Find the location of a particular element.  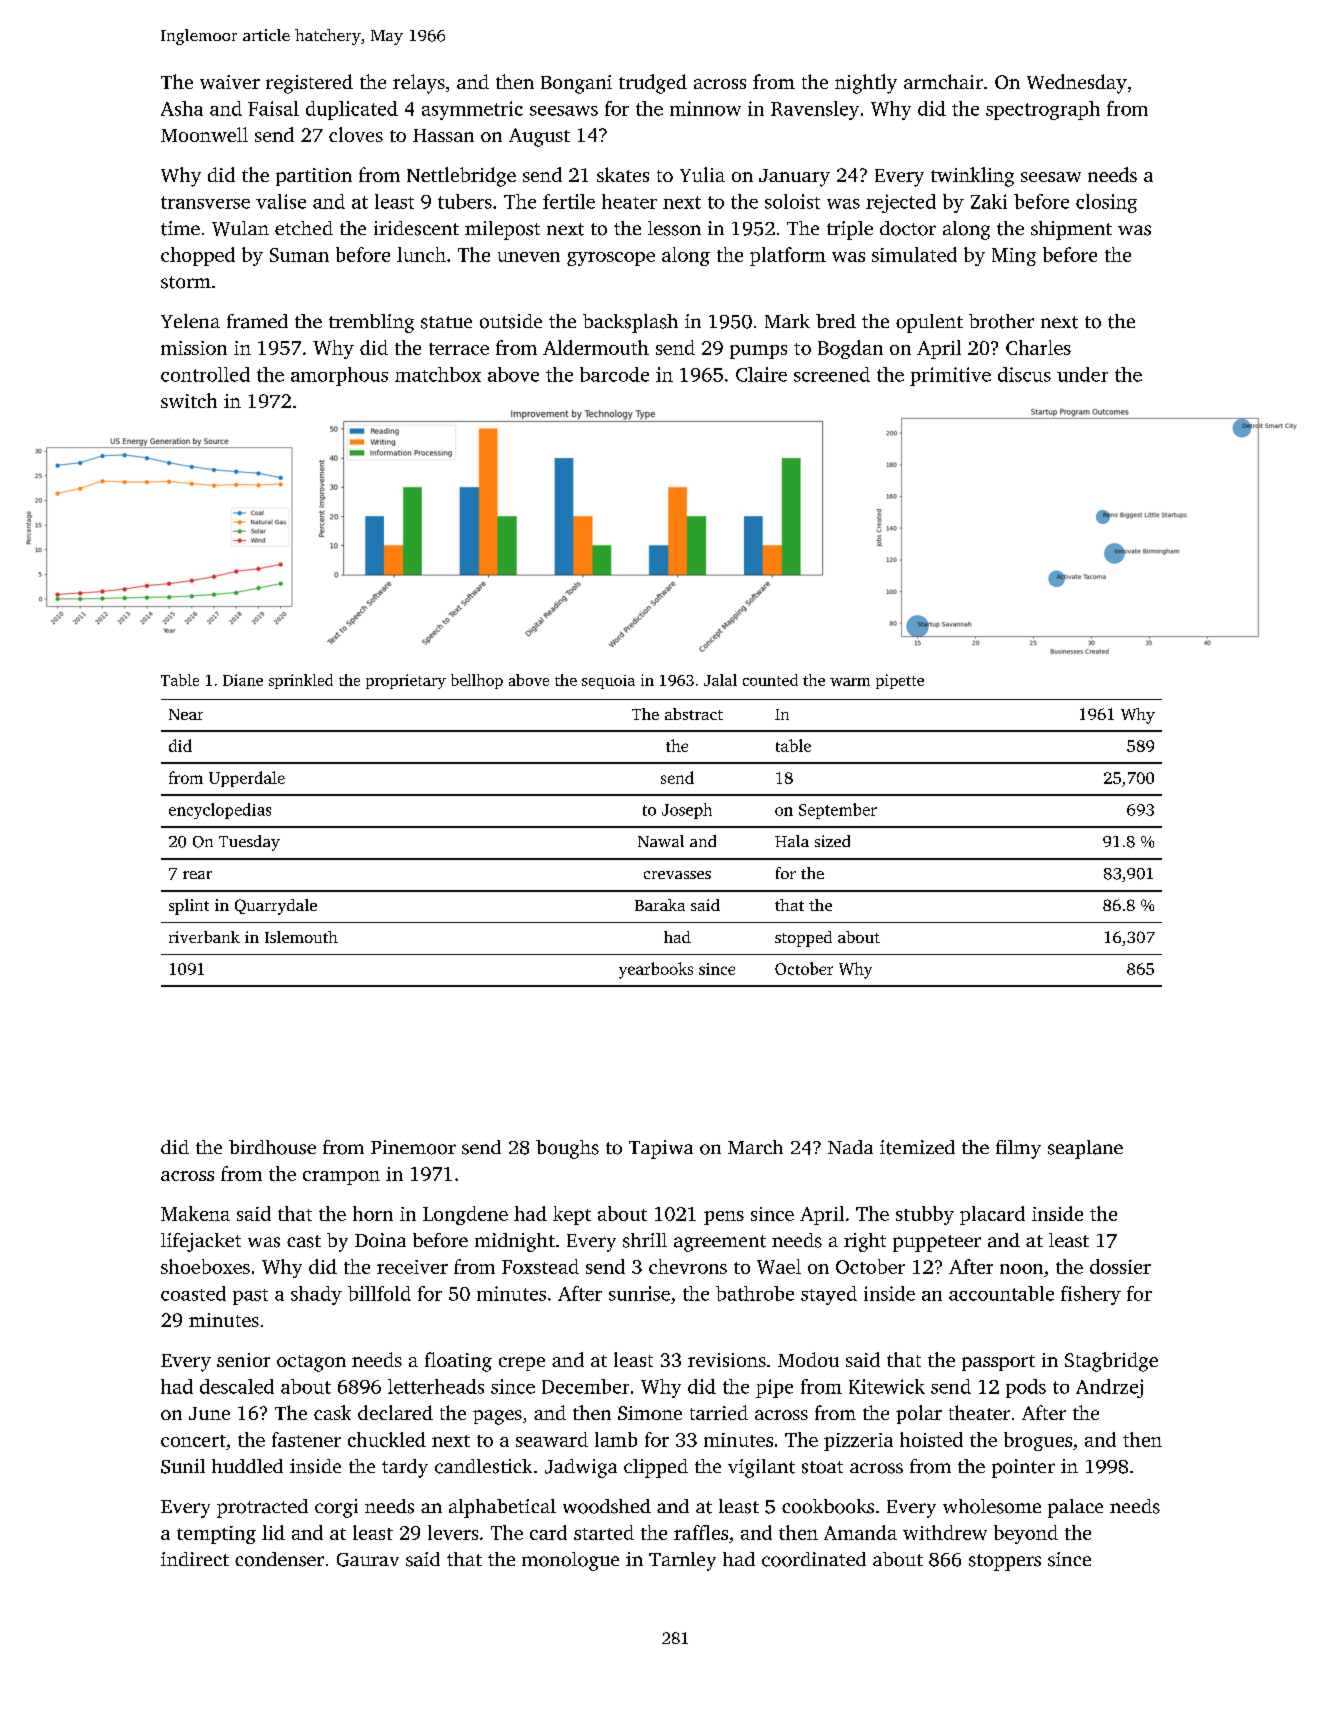

sequoia is located at coordinates (608, 682).
